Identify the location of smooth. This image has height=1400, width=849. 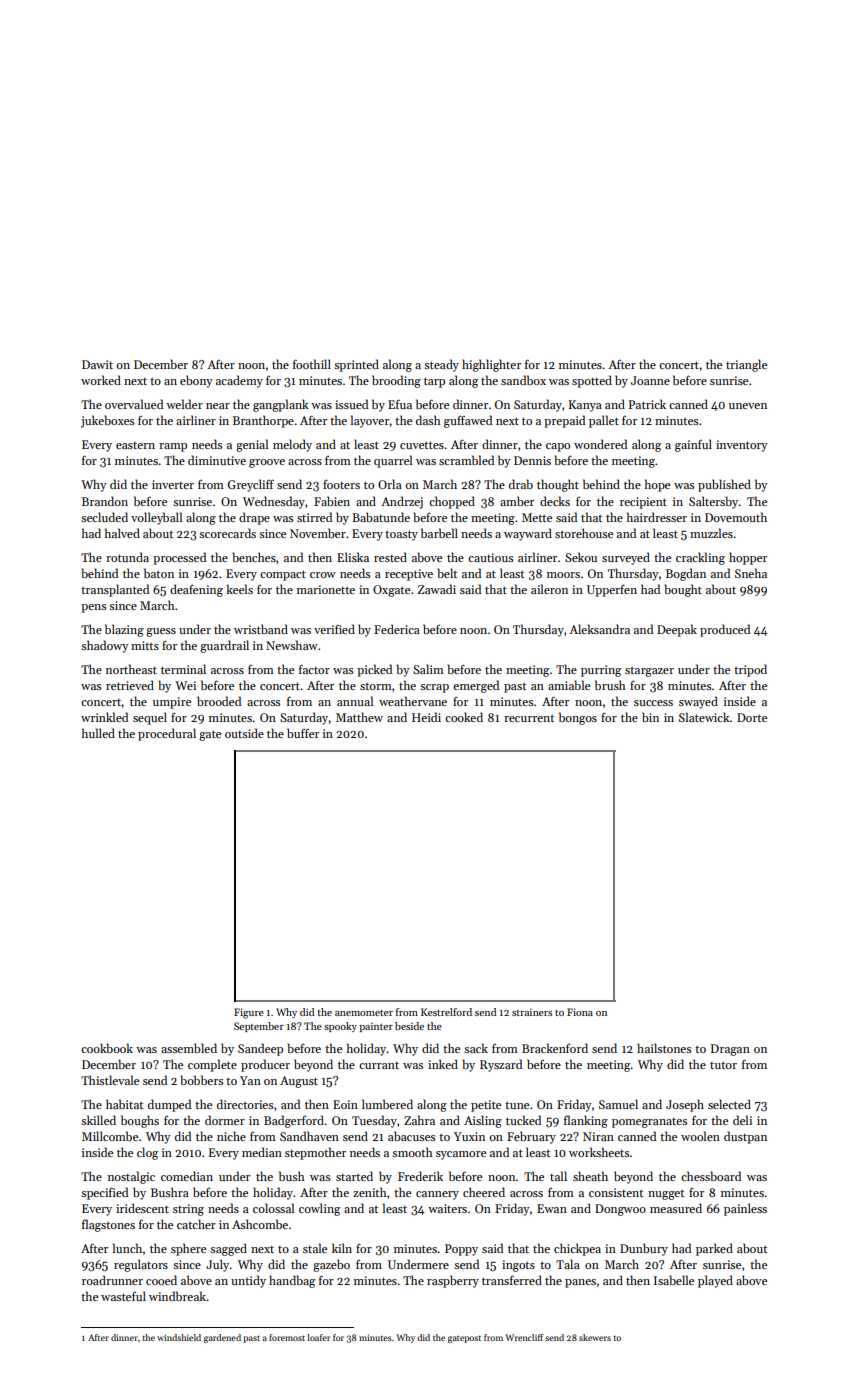
(412, 1152).
